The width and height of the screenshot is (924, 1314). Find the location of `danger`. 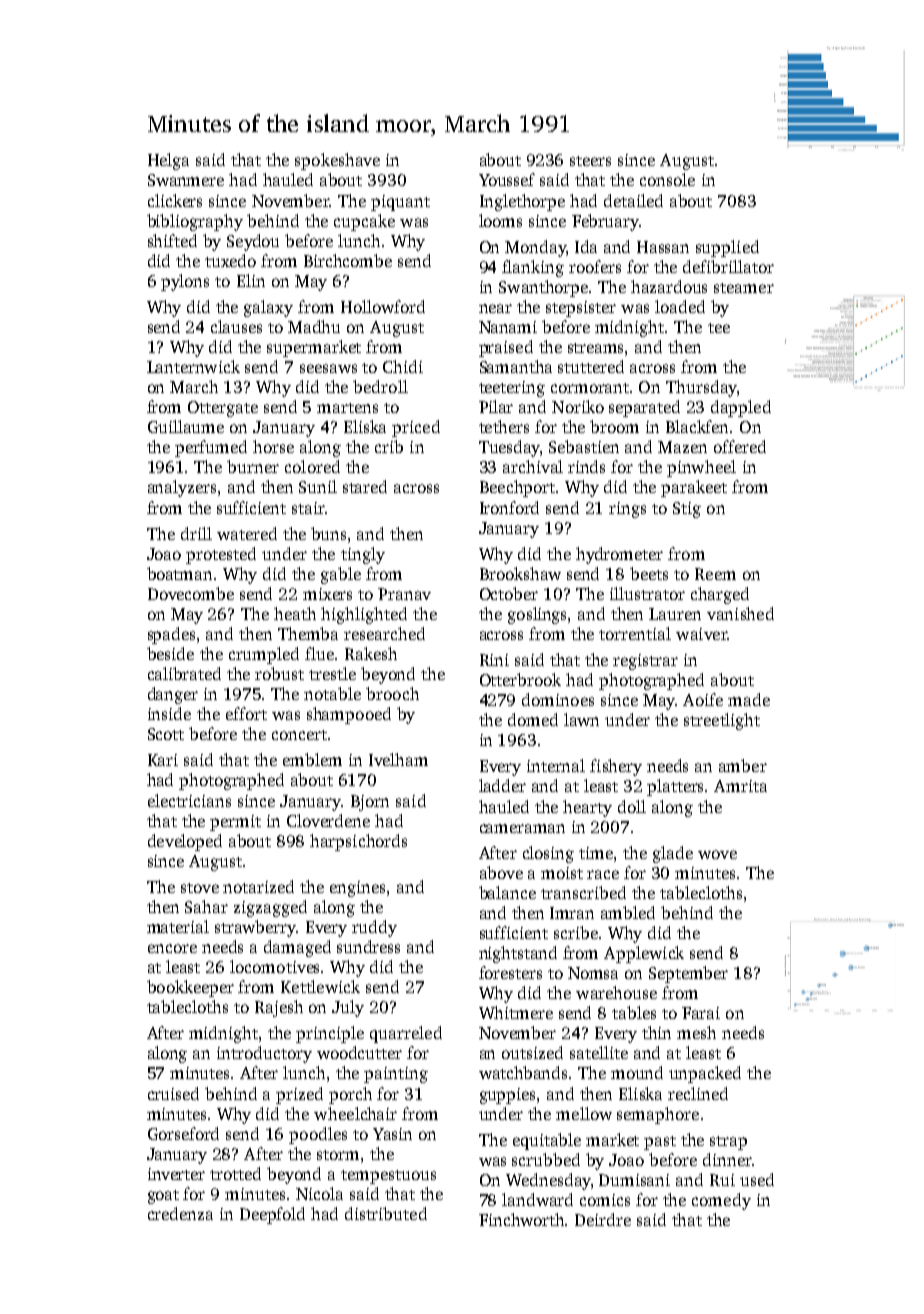

danger is located at coordinates (173, 695).
